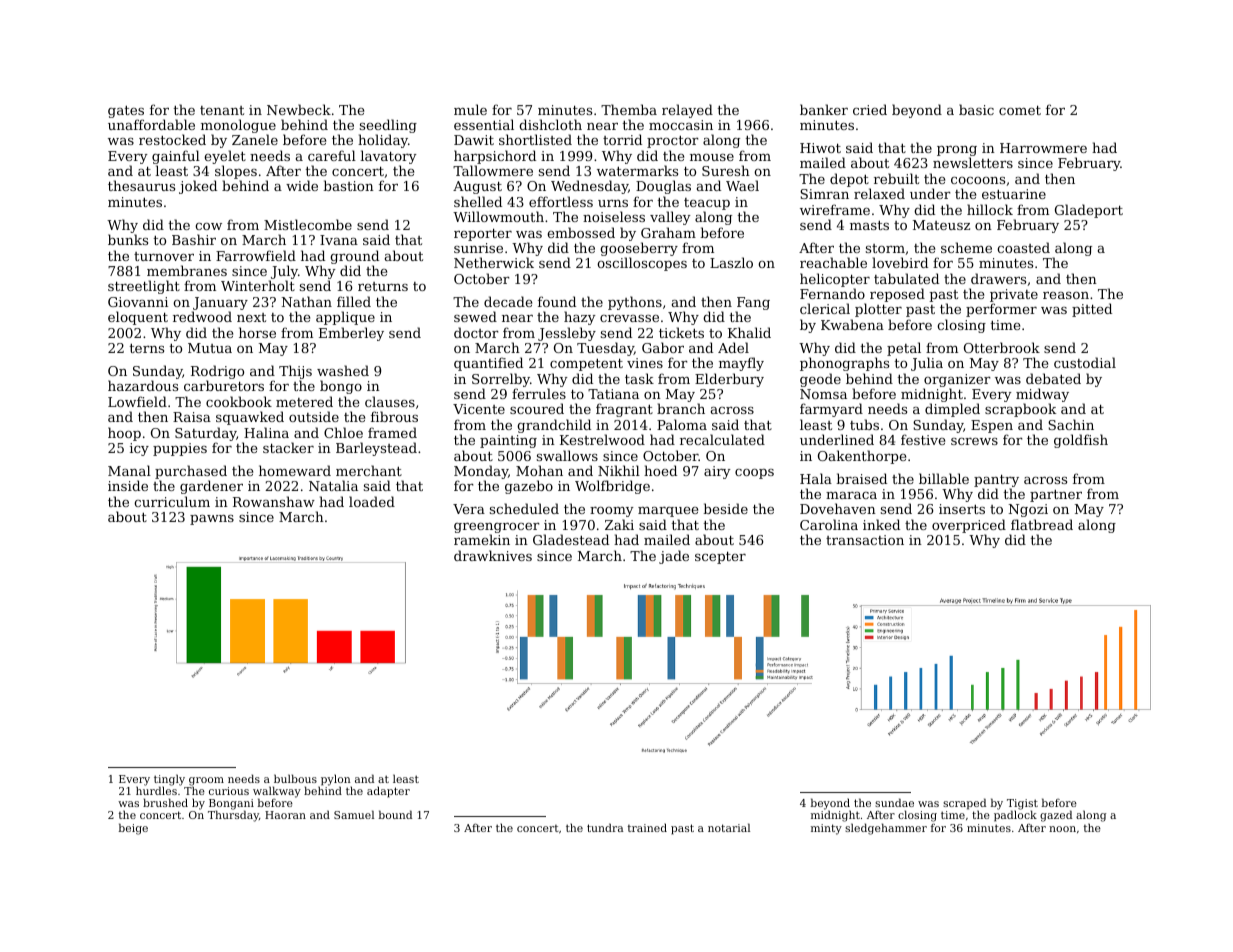 The image size is (1233, 952). Describe the element at coordinates (369, 470) in the screenshot. I see `merchant` at that location.
